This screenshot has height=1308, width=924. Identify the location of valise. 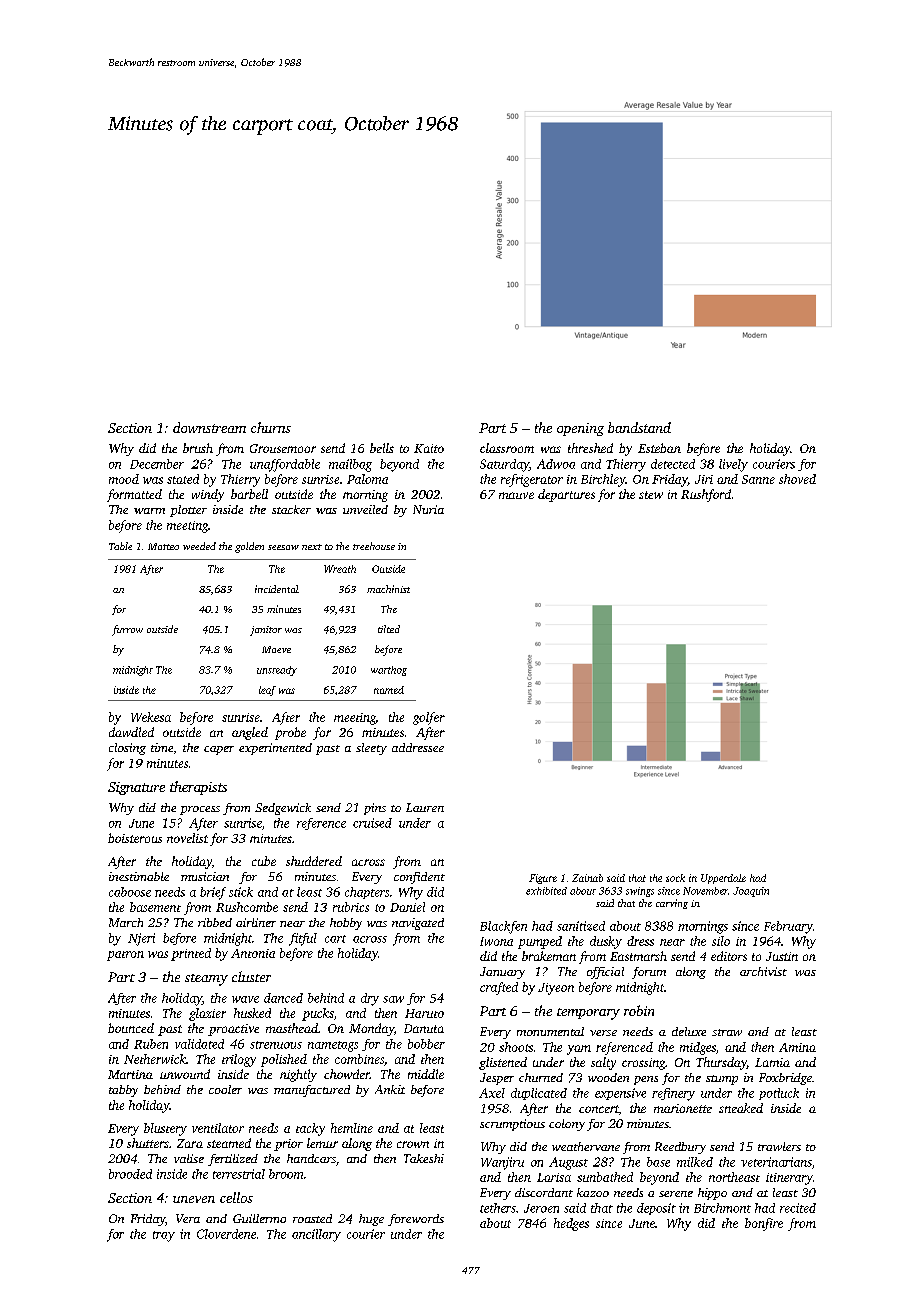
(189, 1158).
